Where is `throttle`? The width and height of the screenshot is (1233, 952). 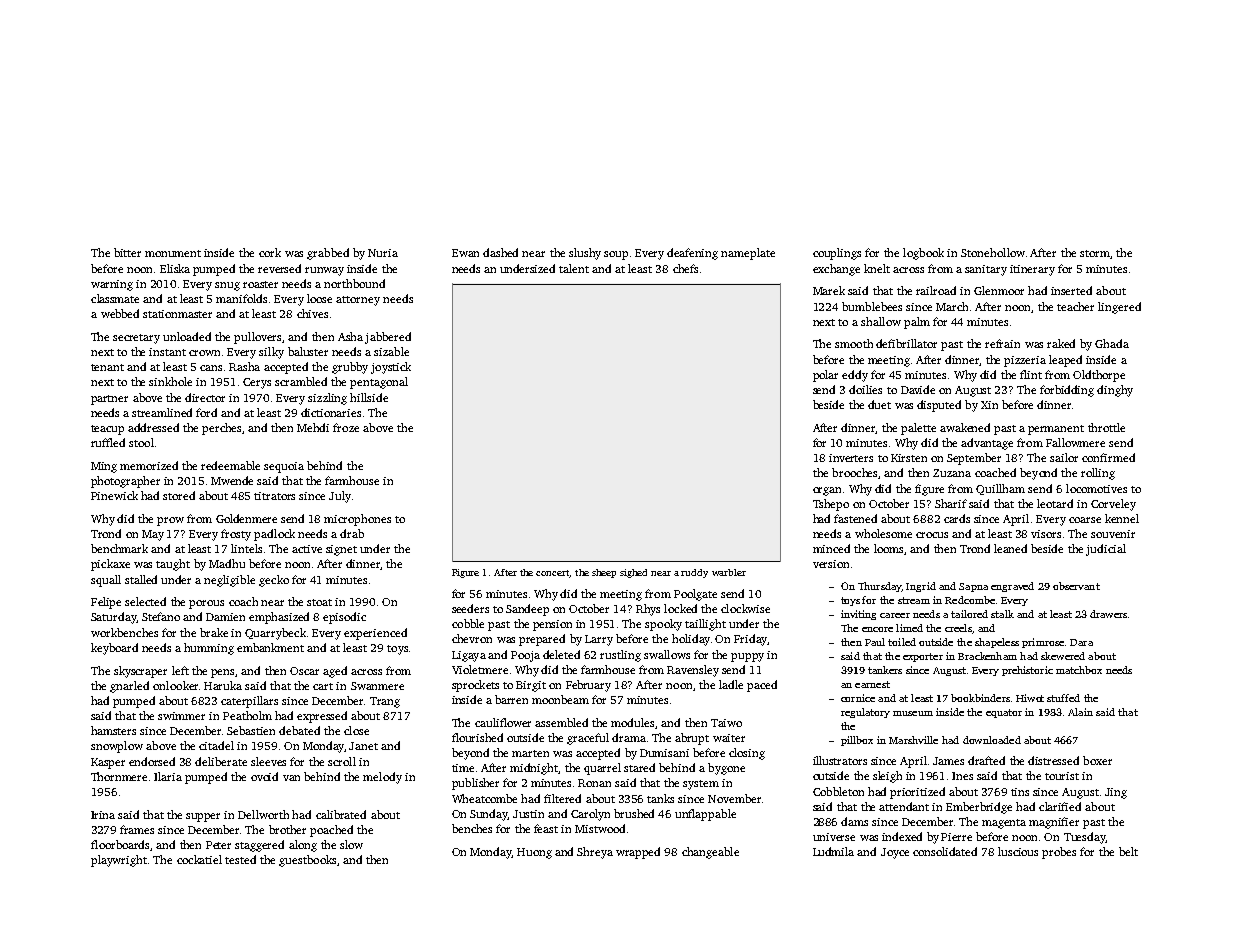 throttle is located at coordinates (1106, 427).
